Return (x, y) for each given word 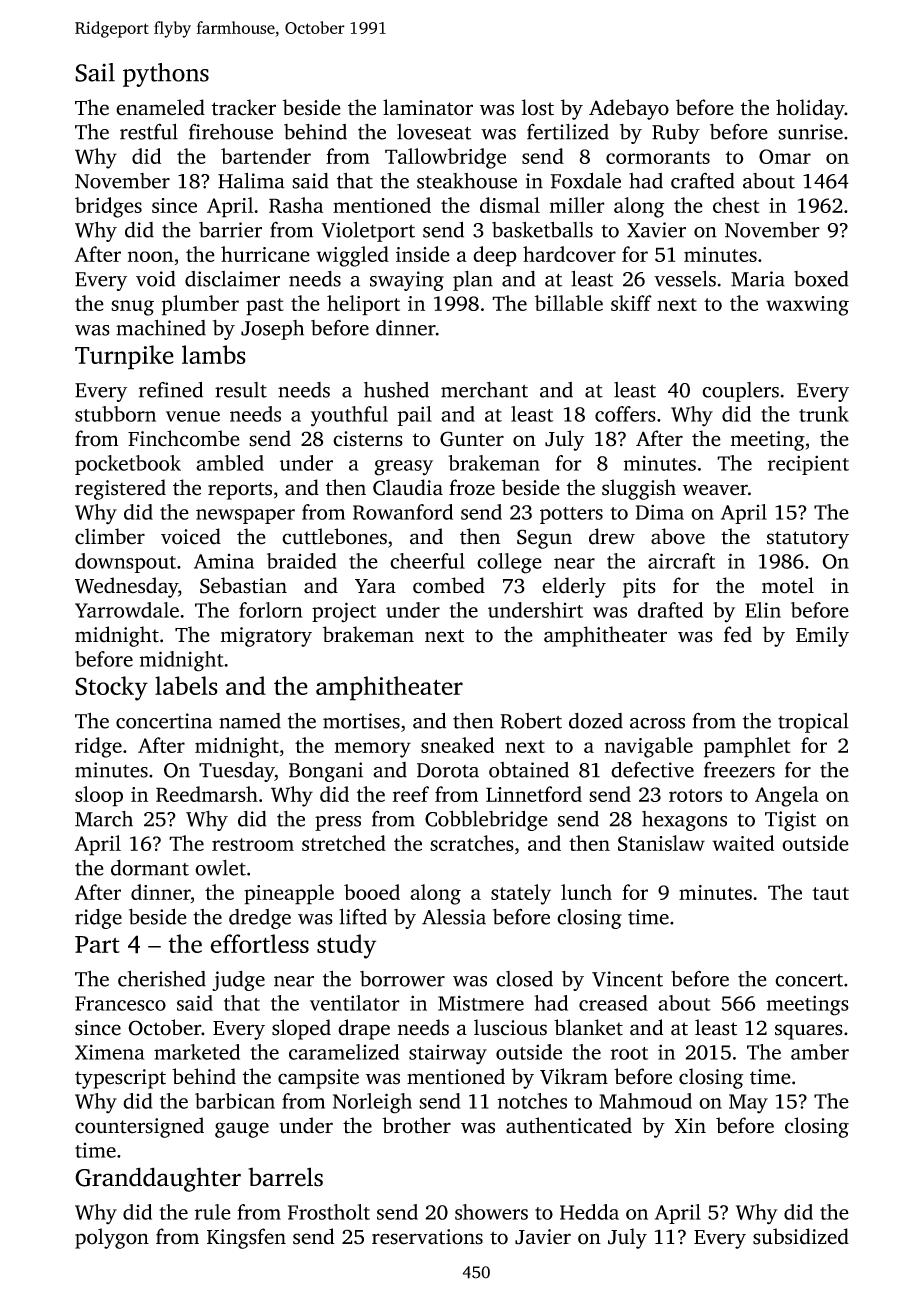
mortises (361, 721)
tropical (813, 723)
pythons (166, 75)
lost (538, 107)
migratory (266, 637)
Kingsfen (246, 1238)
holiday (810, 109)
